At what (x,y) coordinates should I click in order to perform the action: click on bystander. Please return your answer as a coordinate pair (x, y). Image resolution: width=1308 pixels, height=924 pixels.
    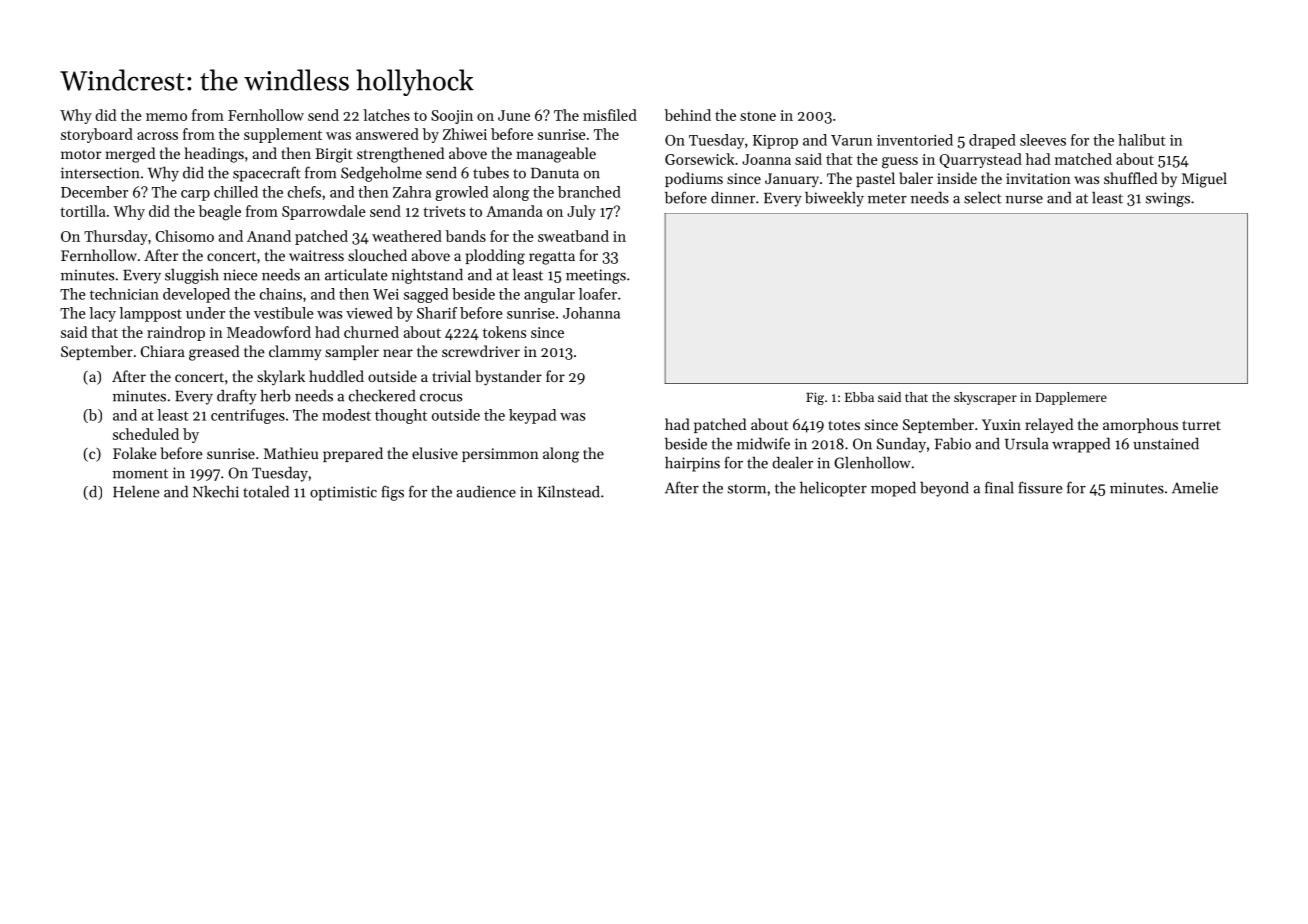
    Looking at the image, I should click on (508, 378).
